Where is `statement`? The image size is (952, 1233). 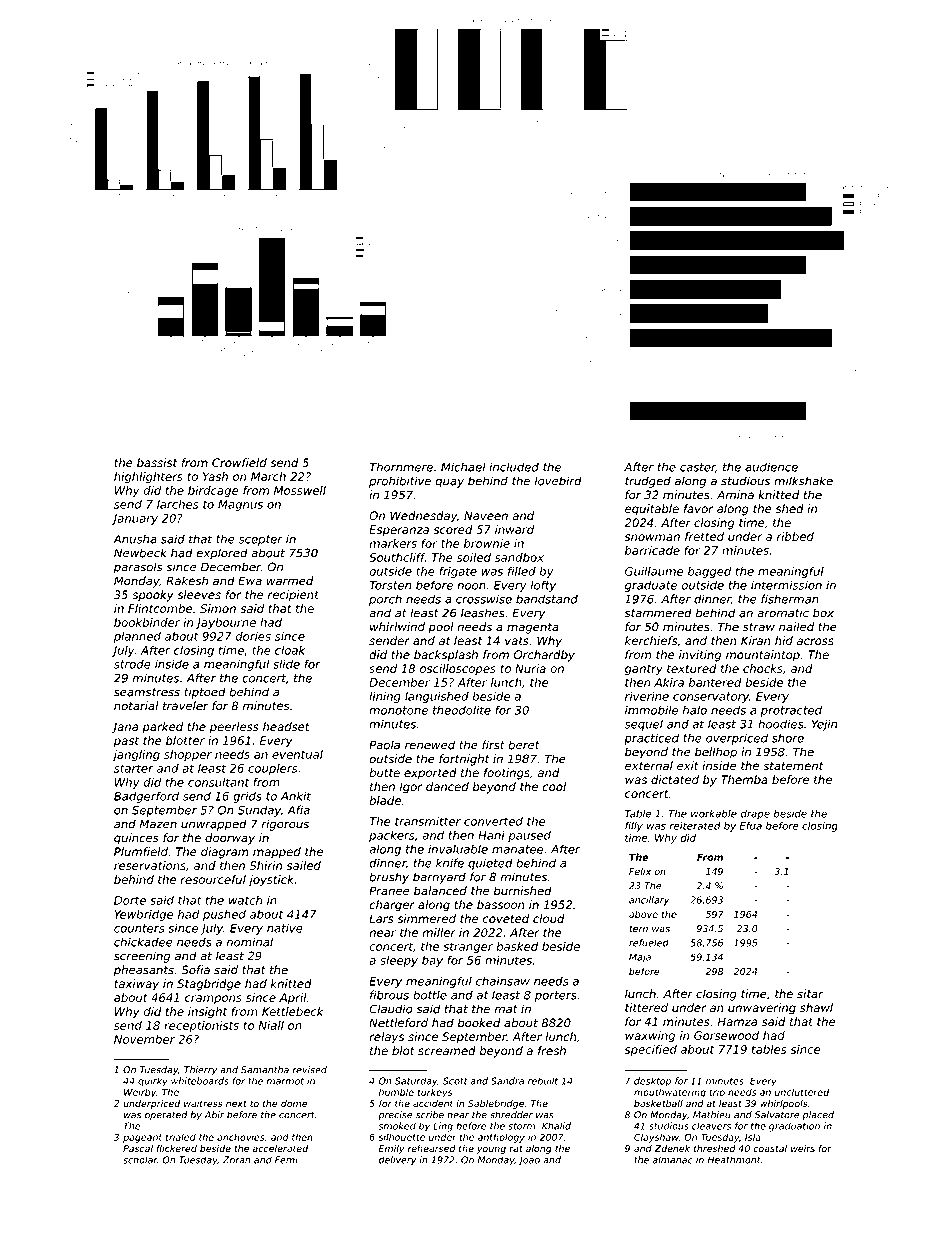 statement is located at coordinates (793, 766).
